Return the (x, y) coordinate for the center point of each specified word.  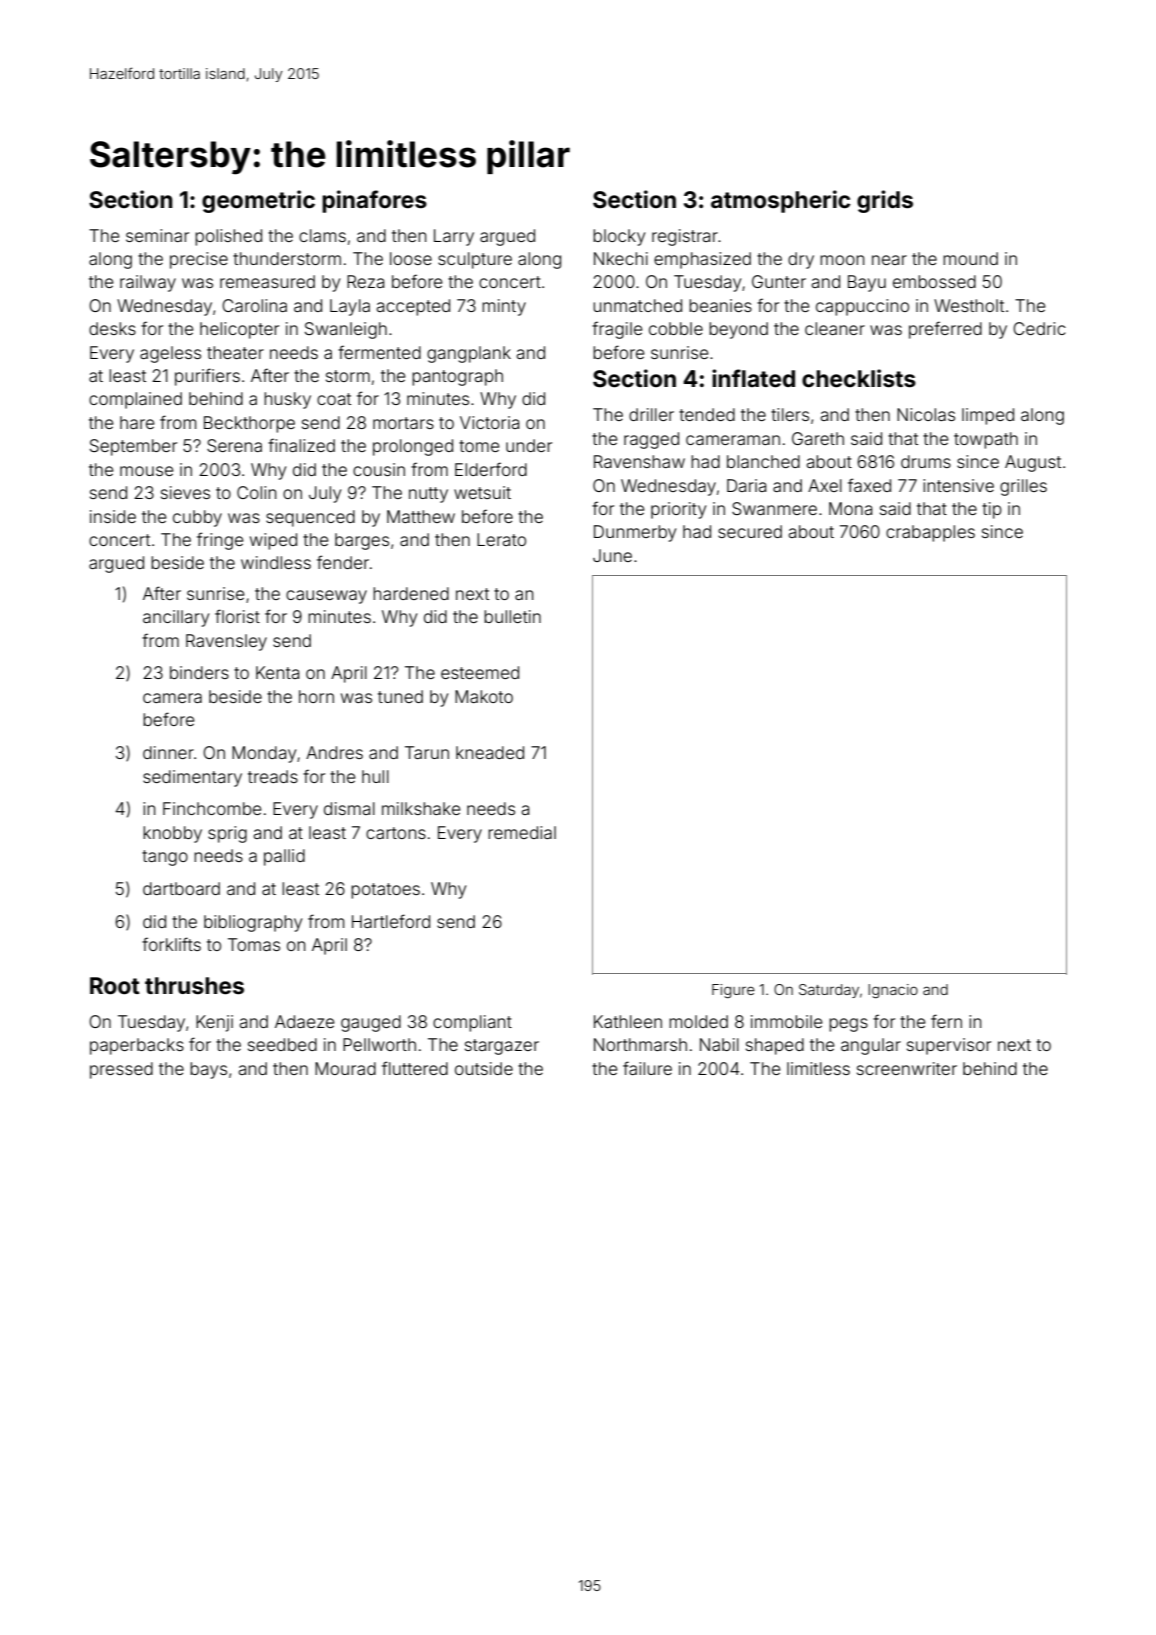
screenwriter (907, 1068)
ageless (170, 354)
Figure (733, 991)
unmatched (637, 305)
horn (316, 696)
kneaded (490, 752)
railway (148, 283)
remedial (522, 832)
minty (504, 307)
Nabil (719, 1044)
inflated (753, 378)
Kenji (214, 1023)
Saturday (829, 991)
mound (970, 258)
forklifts (171, 944)
